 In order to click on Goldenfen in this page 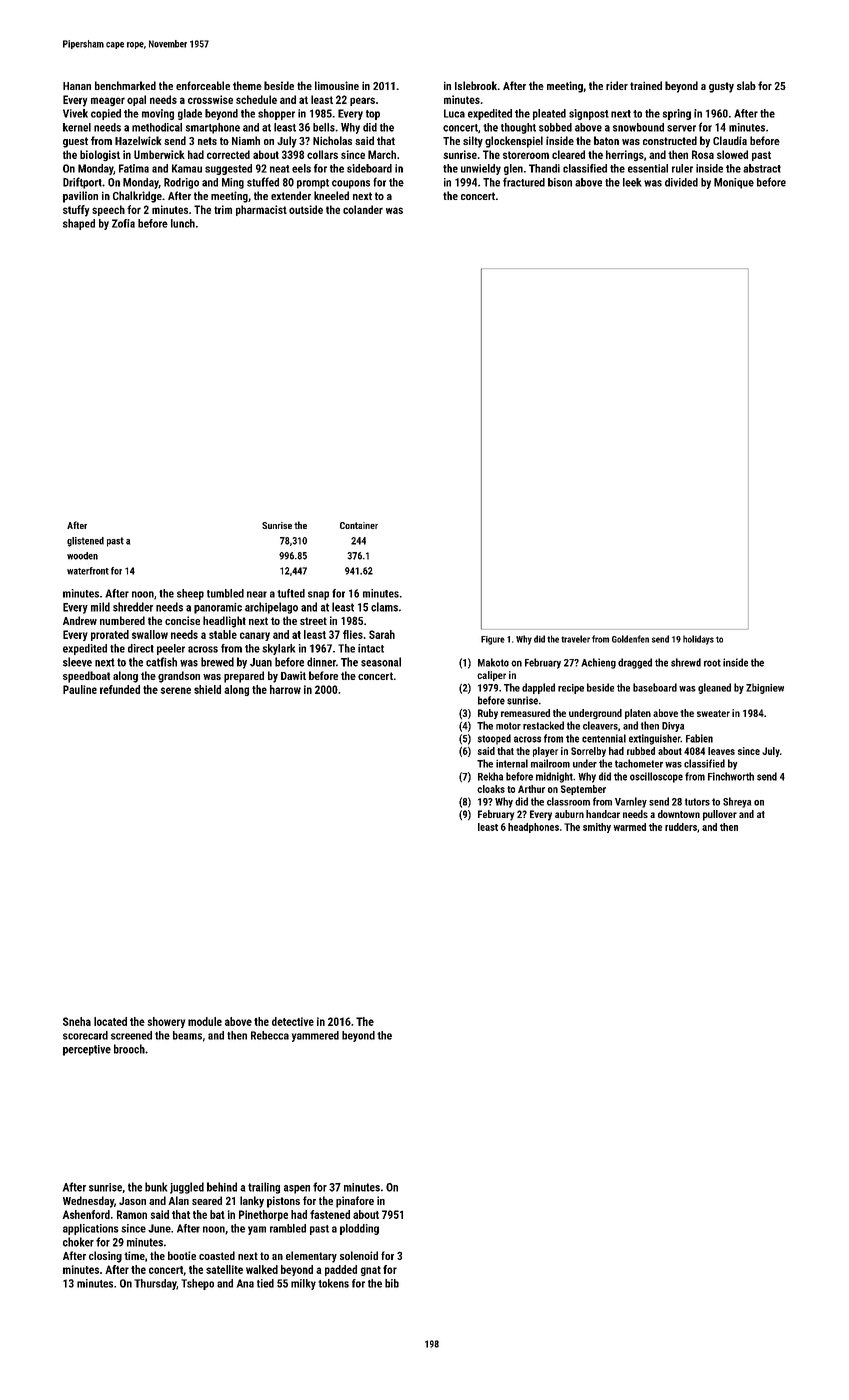, I will do `click(630, 639)`.
